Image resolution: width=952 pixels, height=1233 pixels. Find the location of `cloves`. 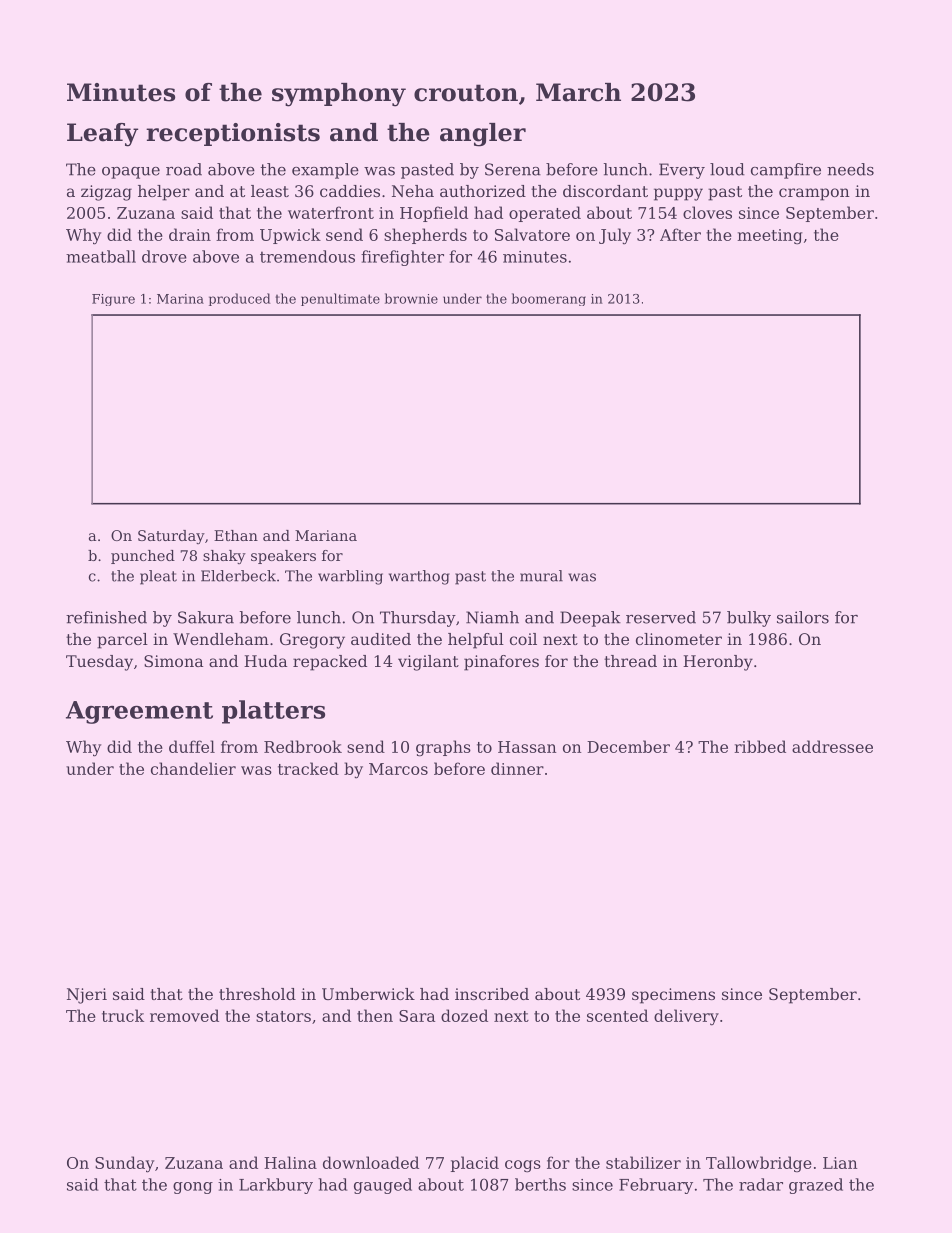

cloves is located at coordinates (707, 212).
